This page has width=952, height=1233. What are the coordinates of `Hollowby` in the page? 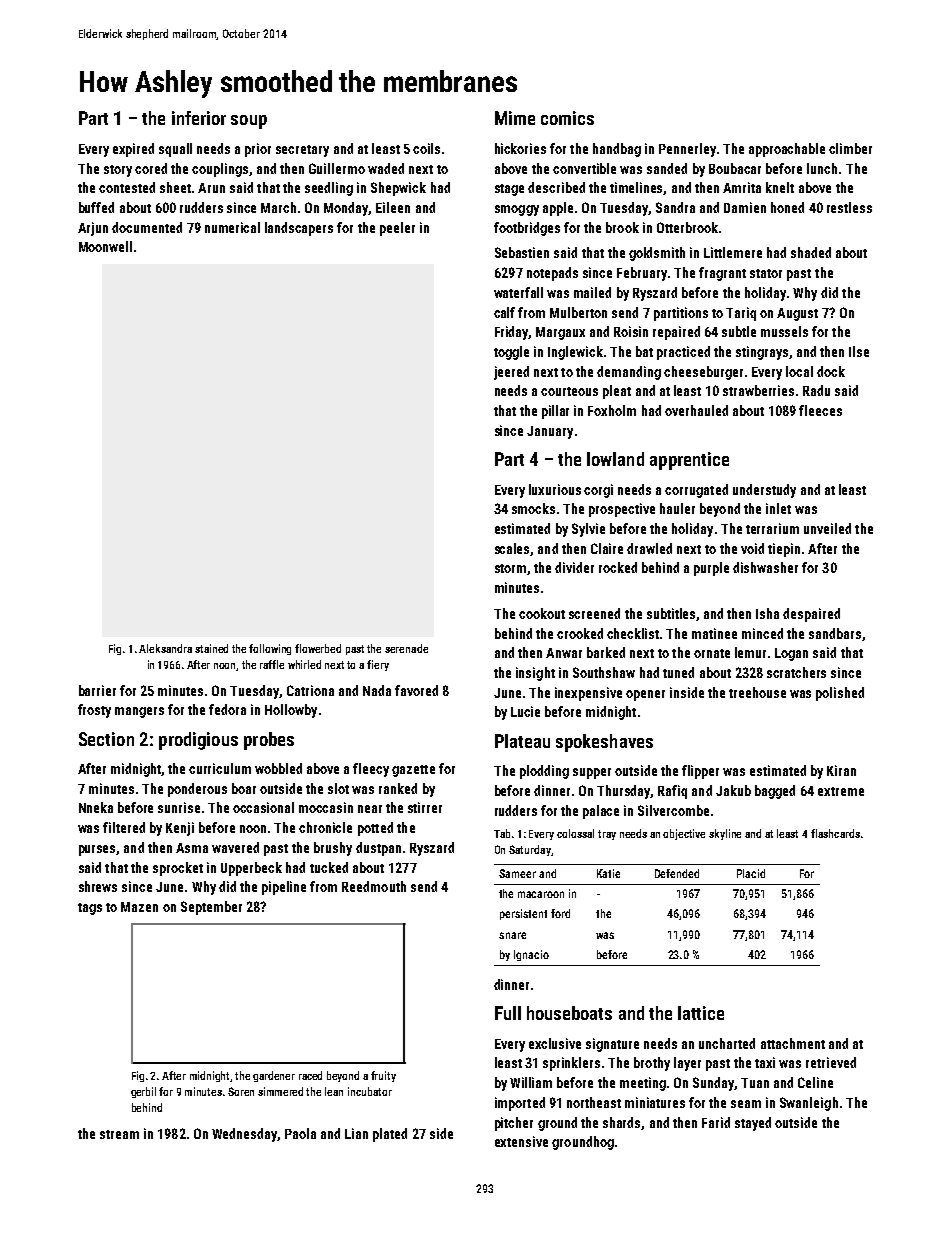 It's located at (291, 711).
